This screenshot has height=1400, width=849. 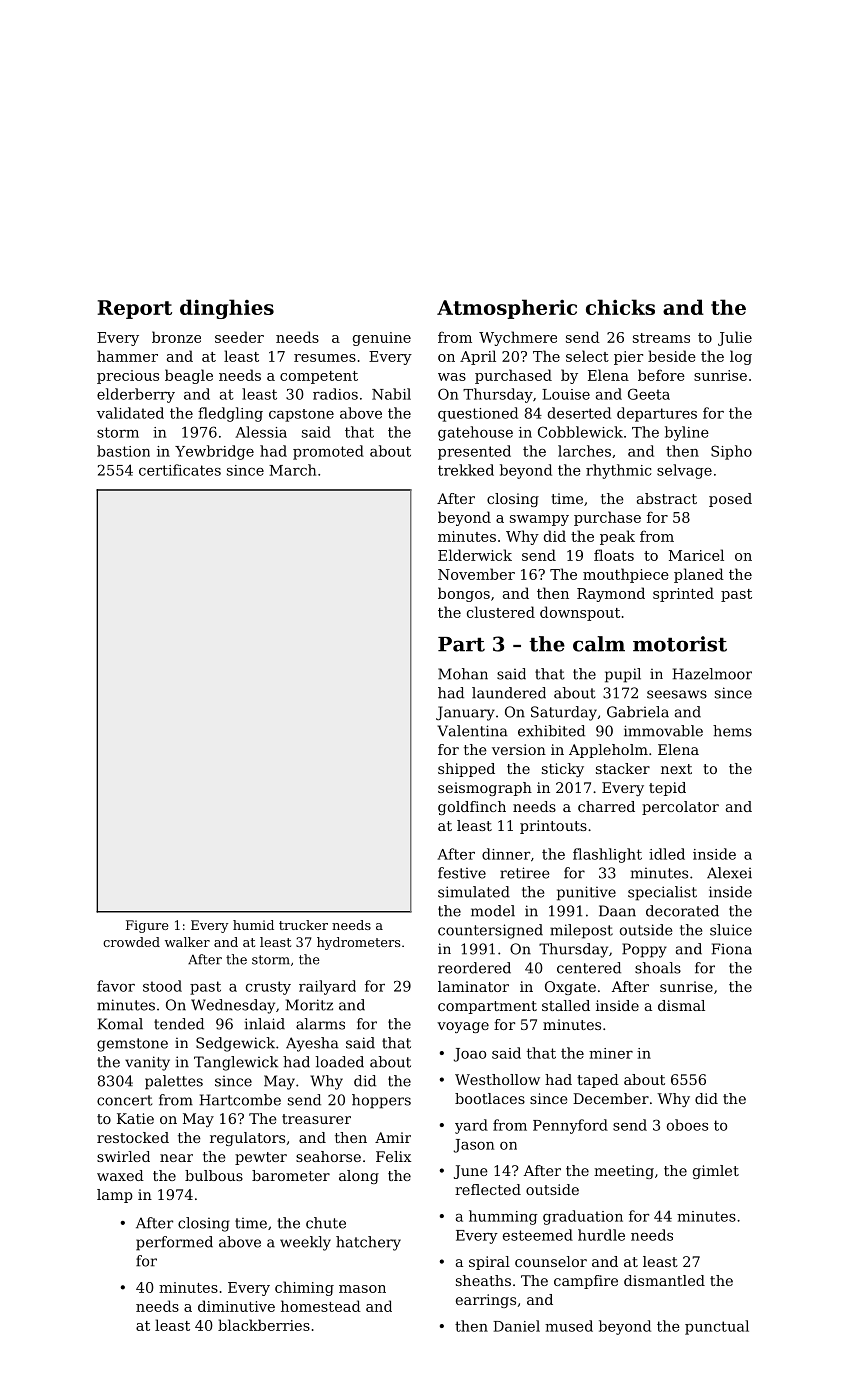 What do you see at coordinates (135, 309) in the screenshot?
I see `Report` at bounding box center [135, 309].
